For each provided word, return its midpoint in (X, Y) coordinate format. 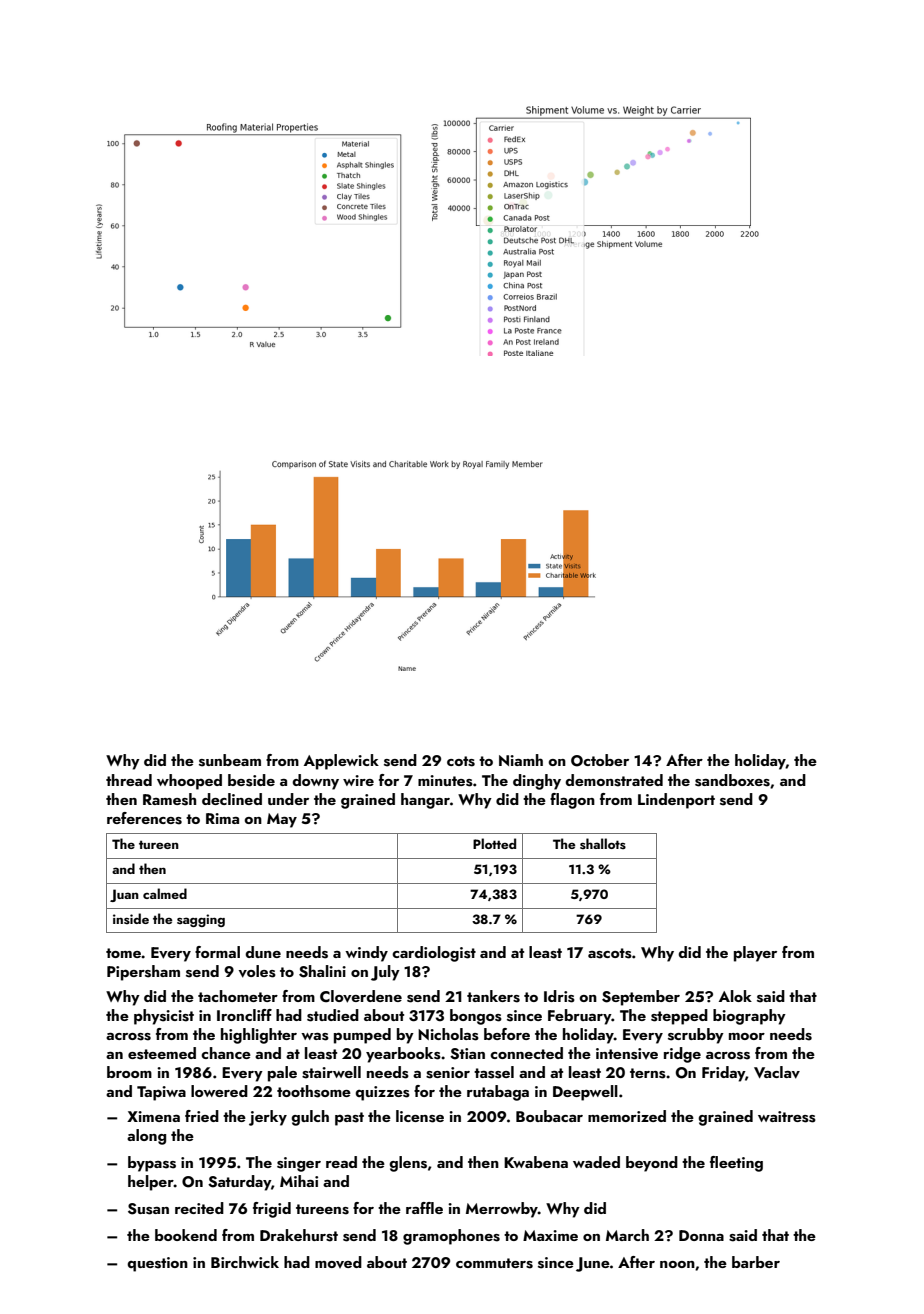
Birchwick (245, 1262)
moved (338, 1262)
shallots (603, 843)
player (755, 954)
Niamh (521, 760)
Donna (701, 1235)
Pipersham (143, 973)
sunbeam (230, 760)
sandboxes (732, 780)
